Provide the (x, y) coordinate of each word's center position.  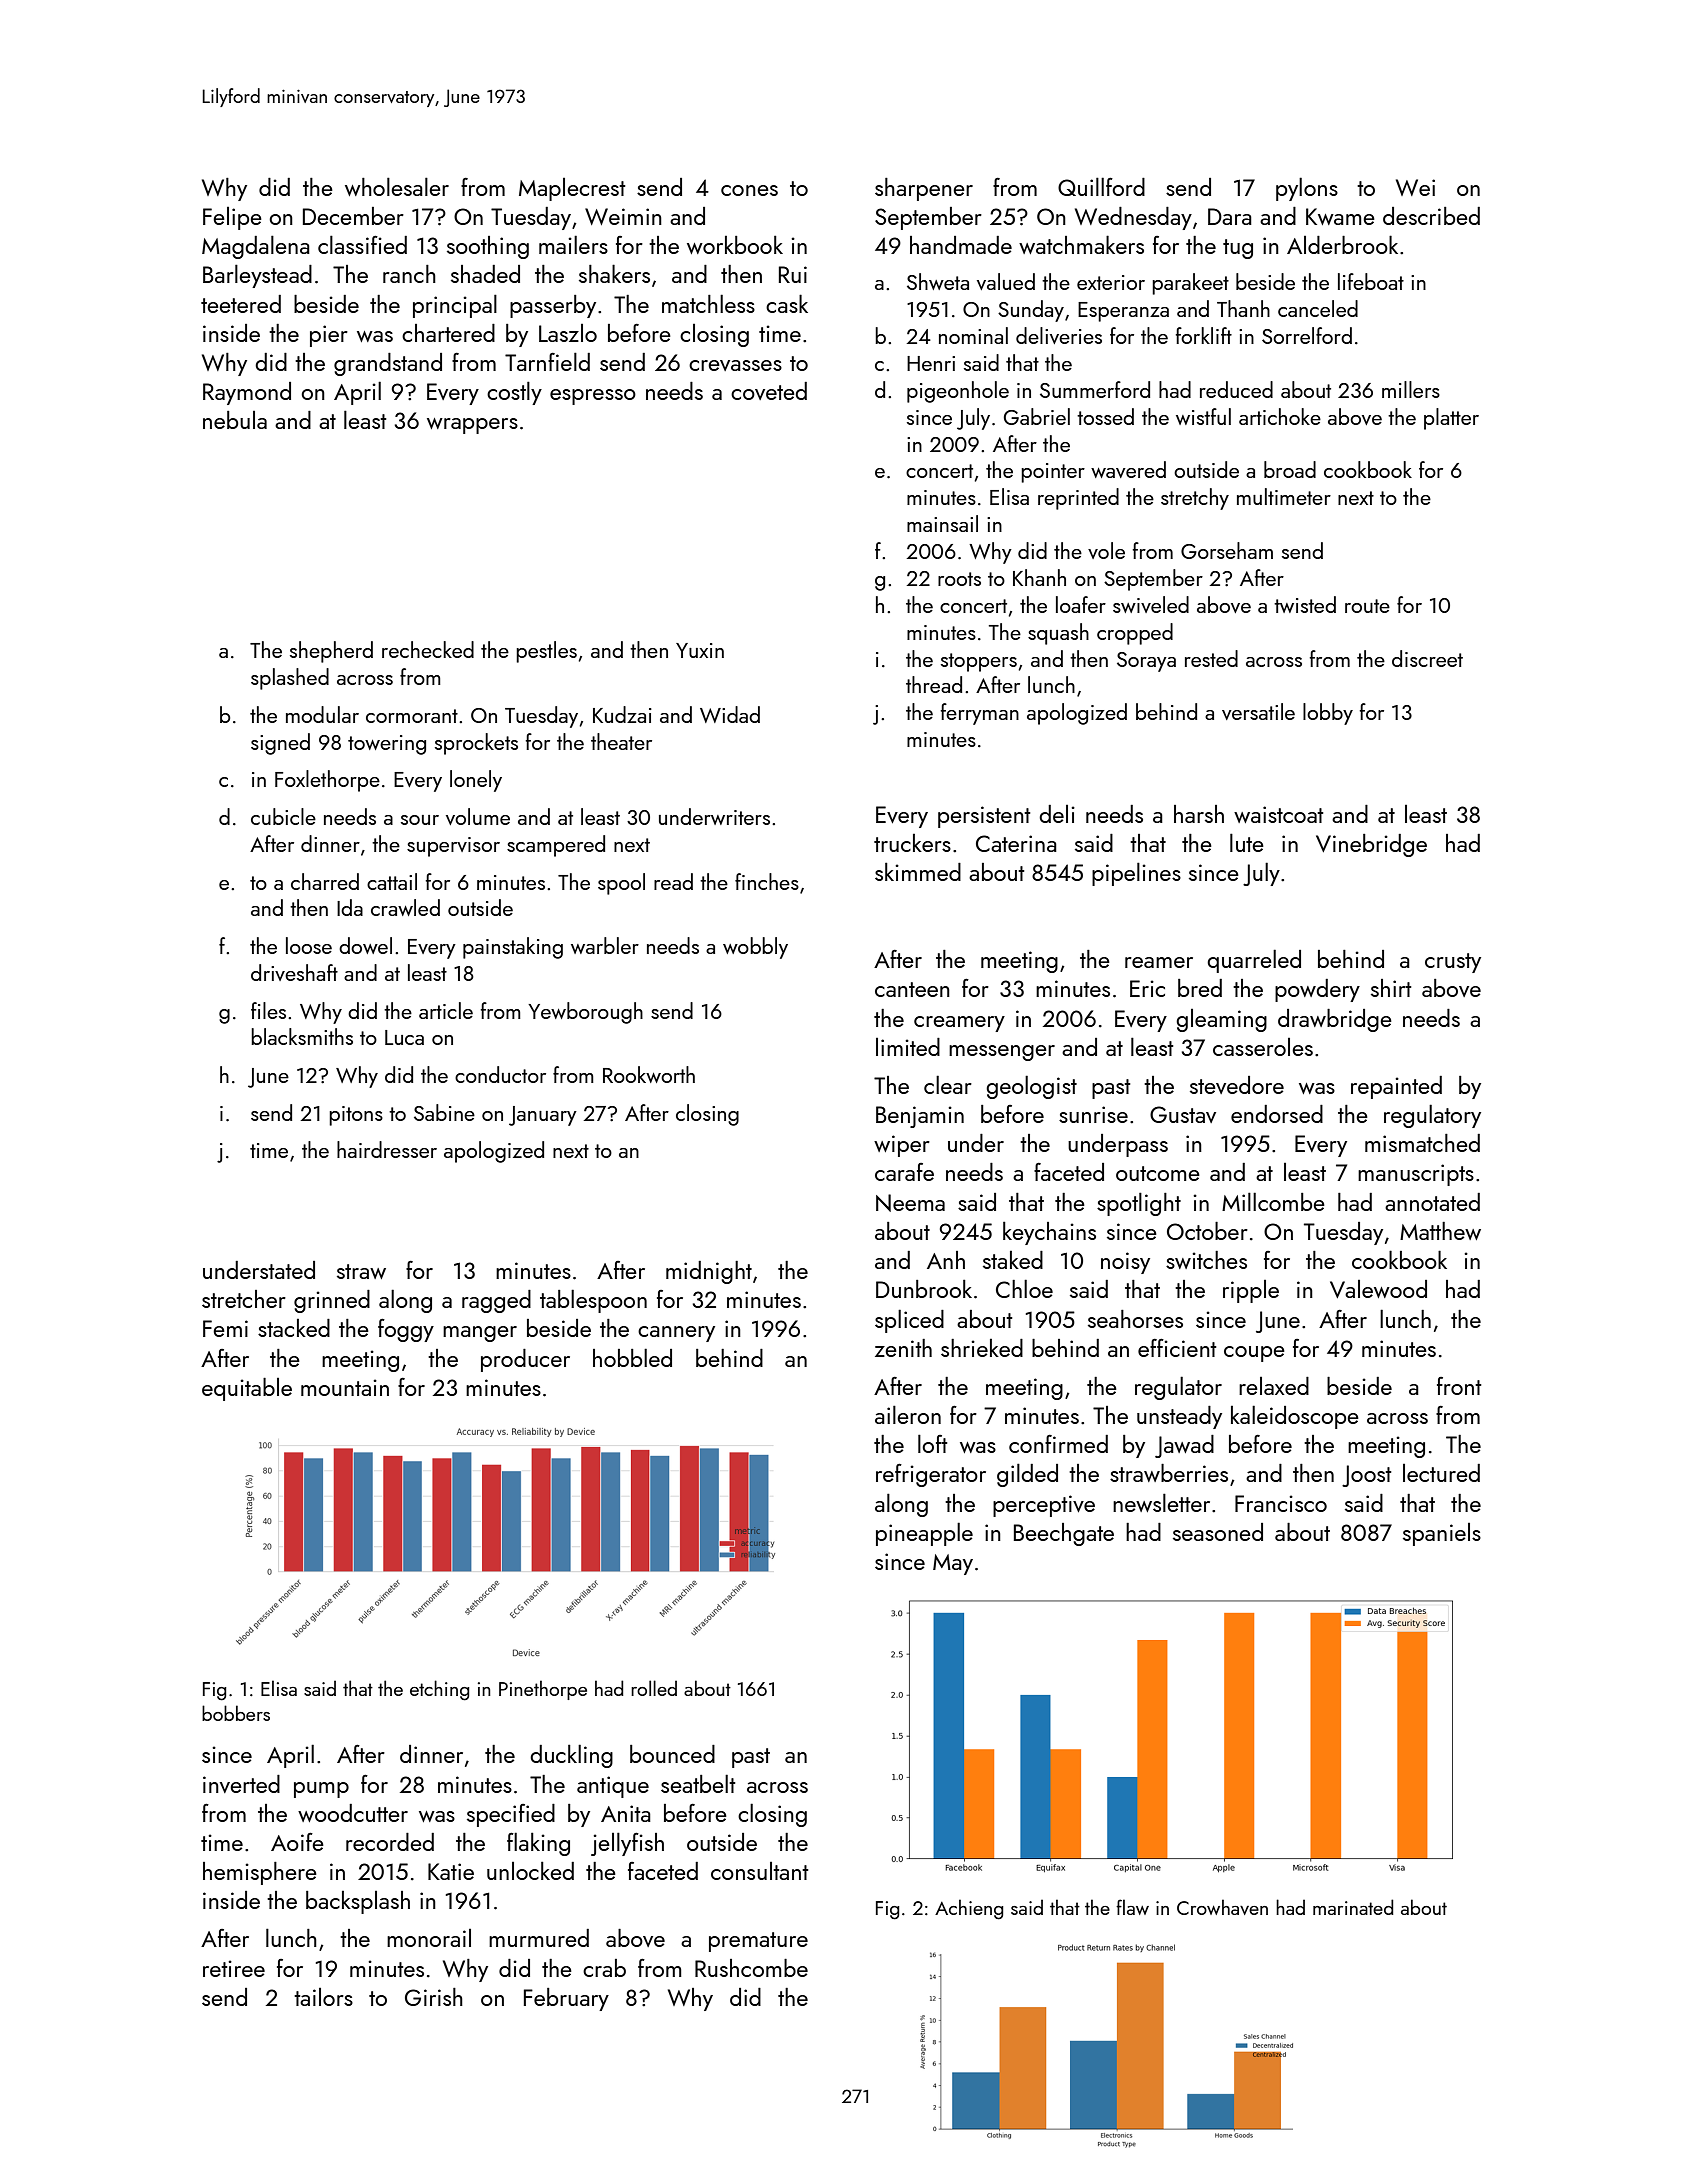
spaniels (1442, 1534)
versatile (1258, 711)
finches (767, 881)
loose (309, 945)
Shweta (938, 281)
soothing (488, 247)
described (1431, 216)
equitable (247, 1389)
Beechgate (1064, 1534)
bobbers (236, 1713)
